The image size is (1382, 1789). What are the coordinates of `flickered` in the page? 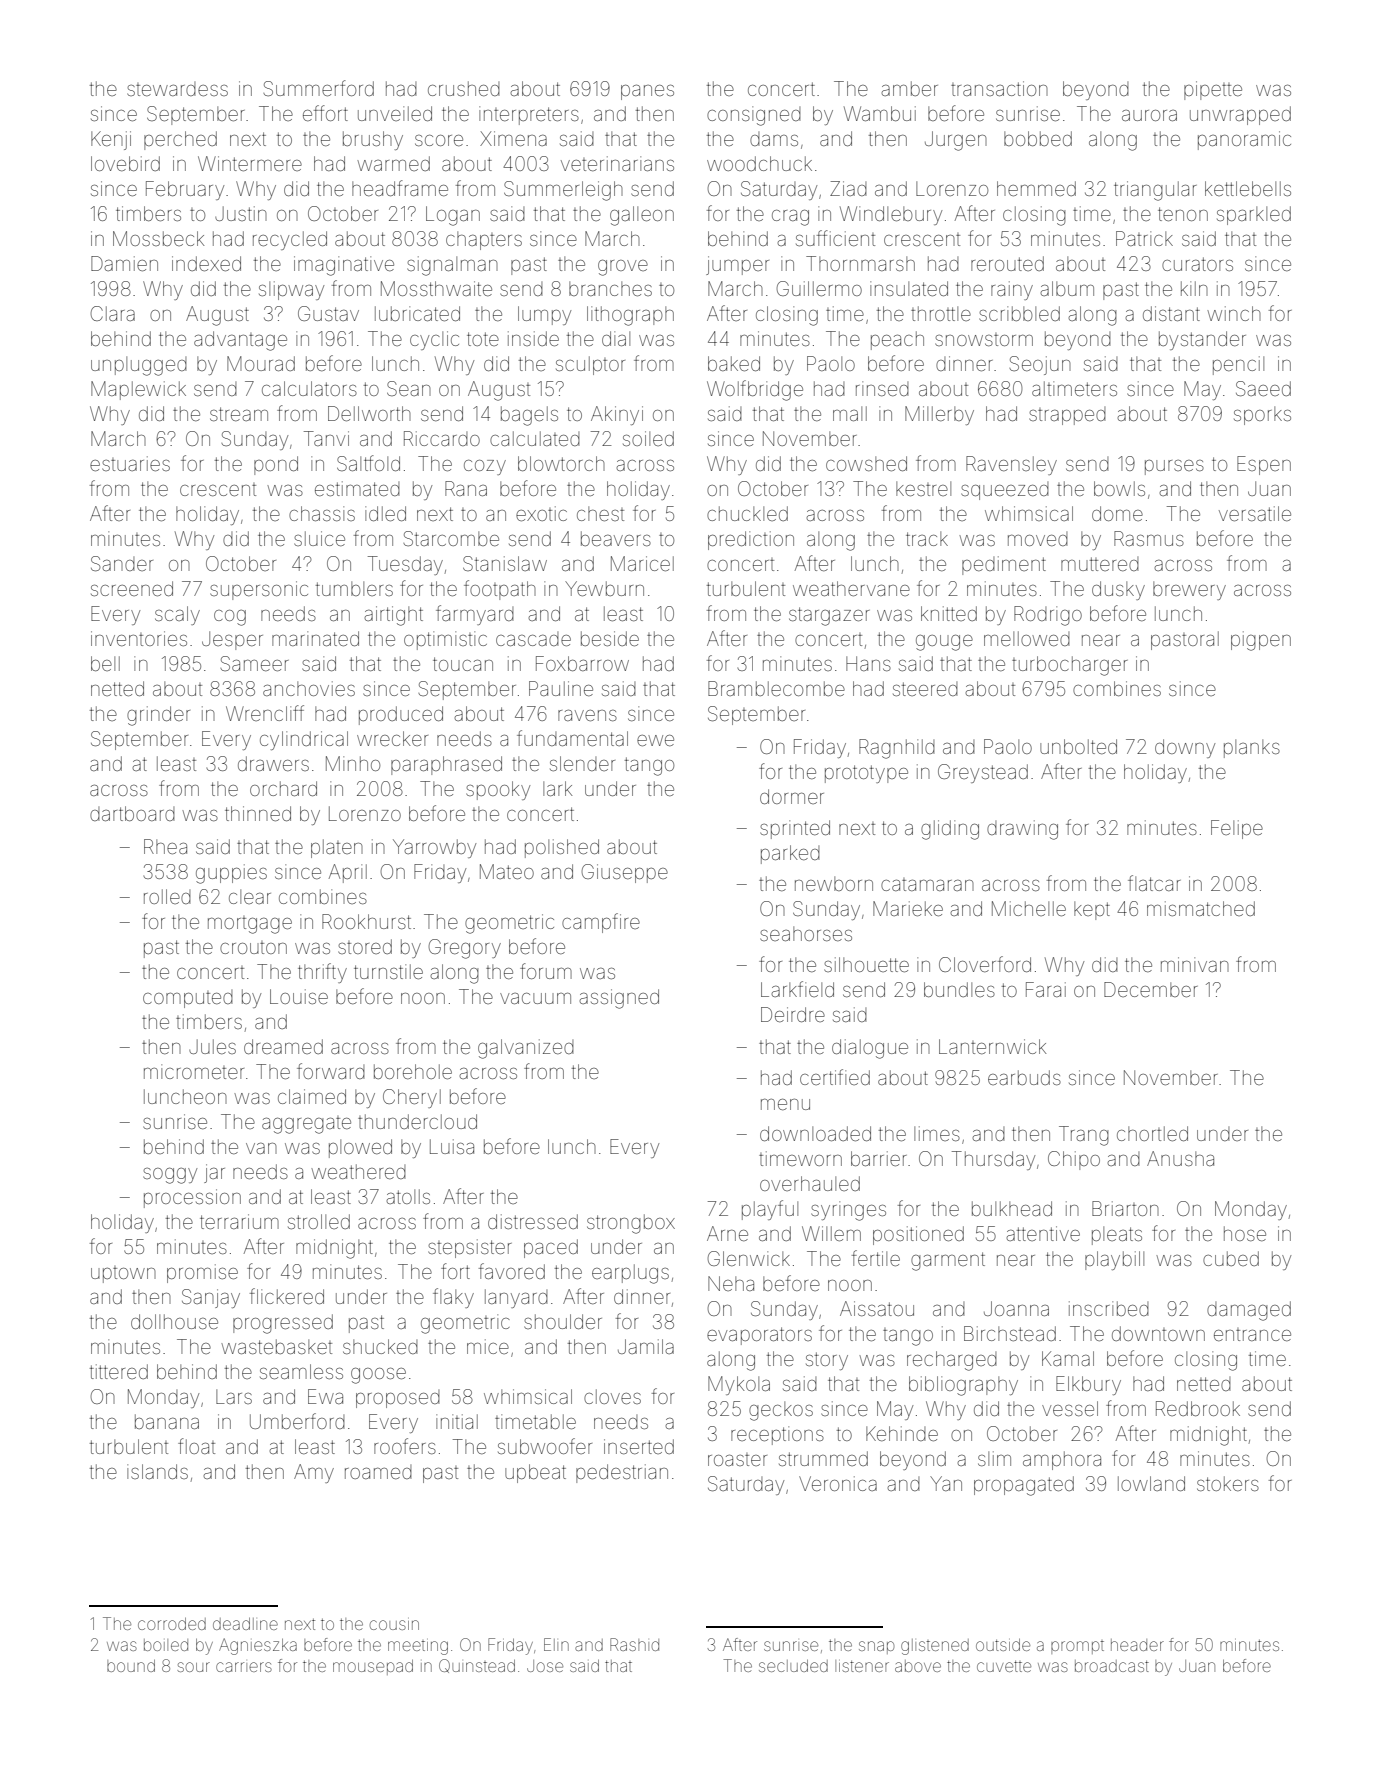 It's located at (287, 1296).
